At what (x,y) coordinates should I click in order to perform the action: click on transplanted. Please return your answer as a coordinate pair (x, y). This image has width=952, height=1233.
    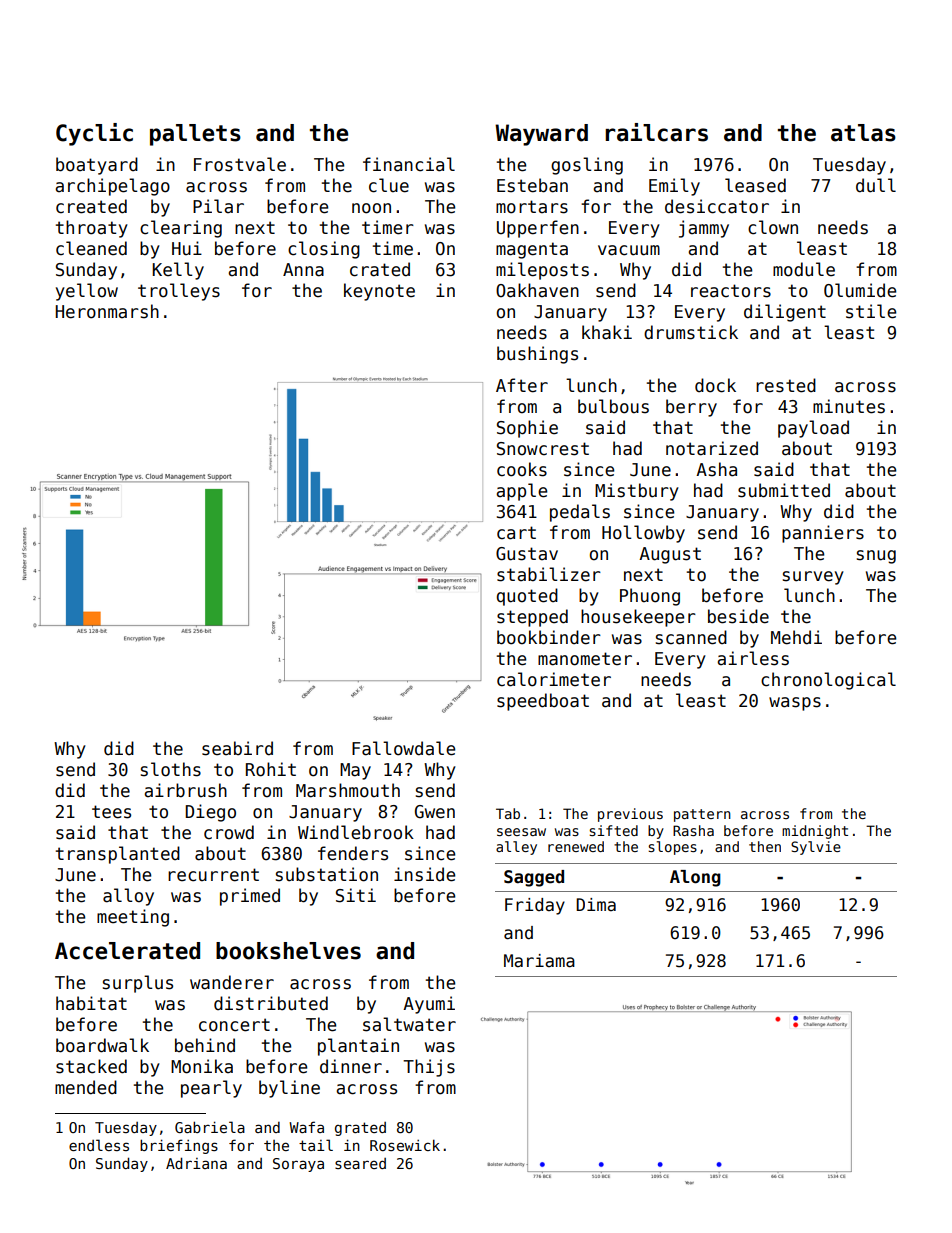
    Looking at the image, I should click on (118, 855).
